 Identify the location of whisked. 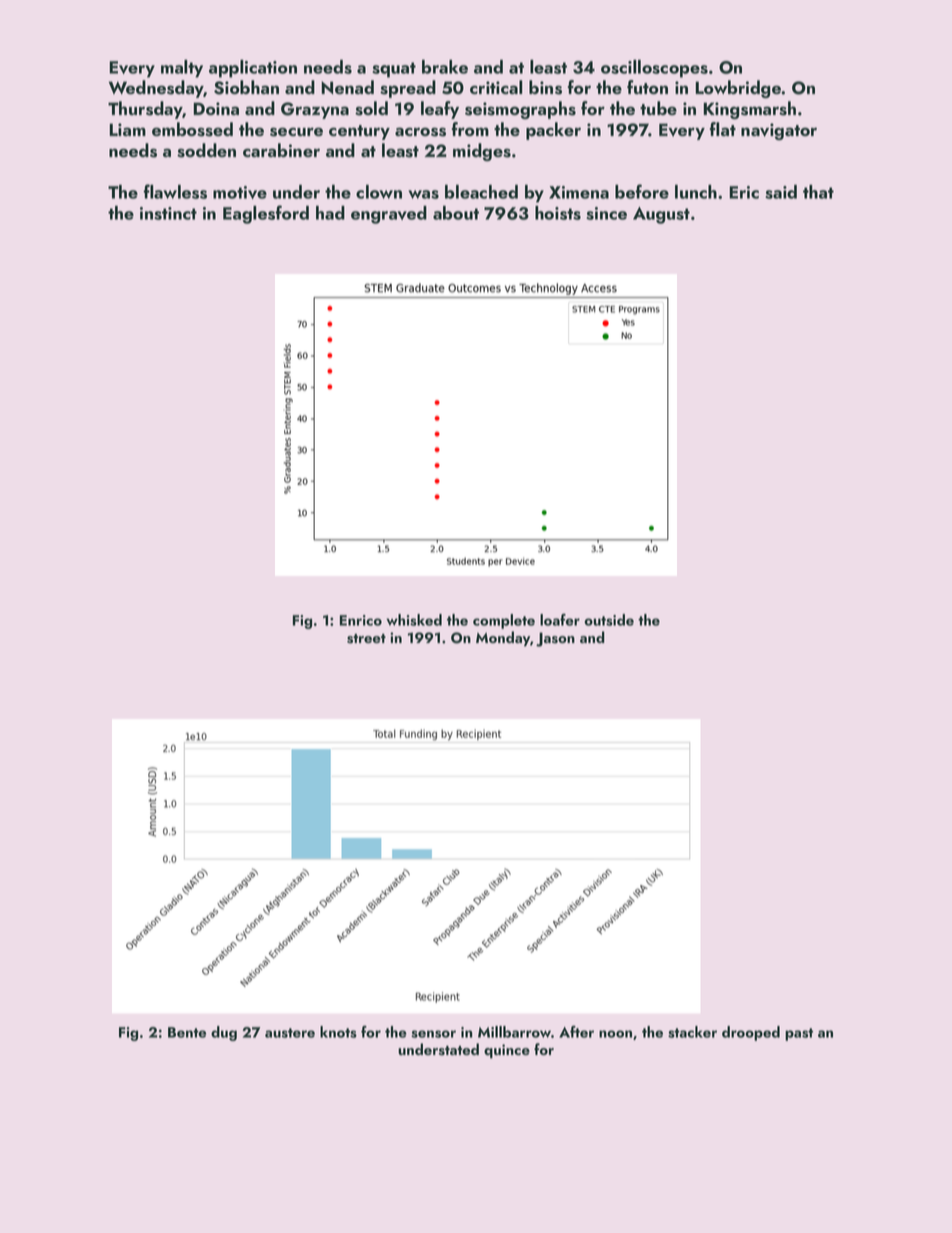
(414, 620).
